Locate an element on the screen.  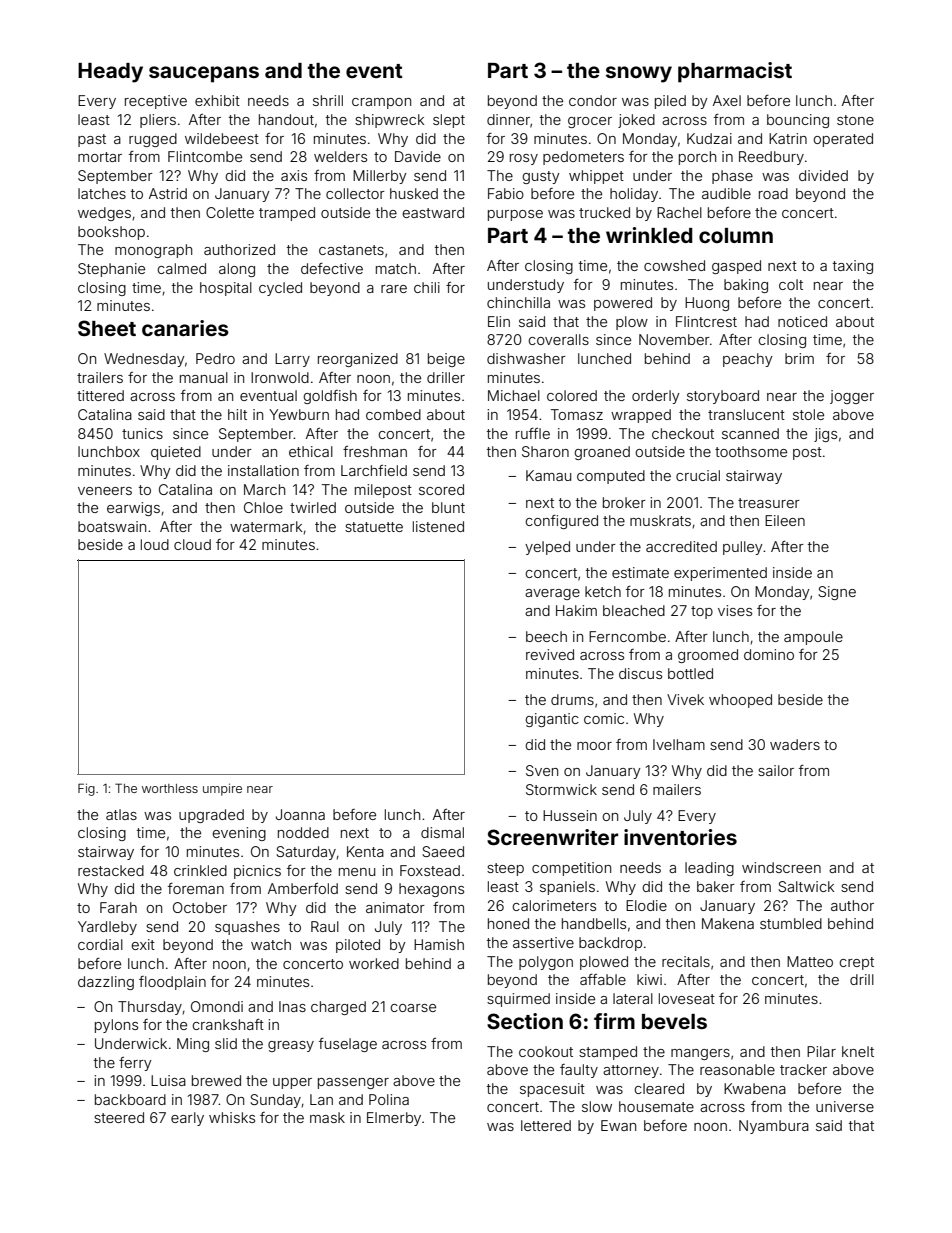
Elin is located at coordinates (499, 321).
